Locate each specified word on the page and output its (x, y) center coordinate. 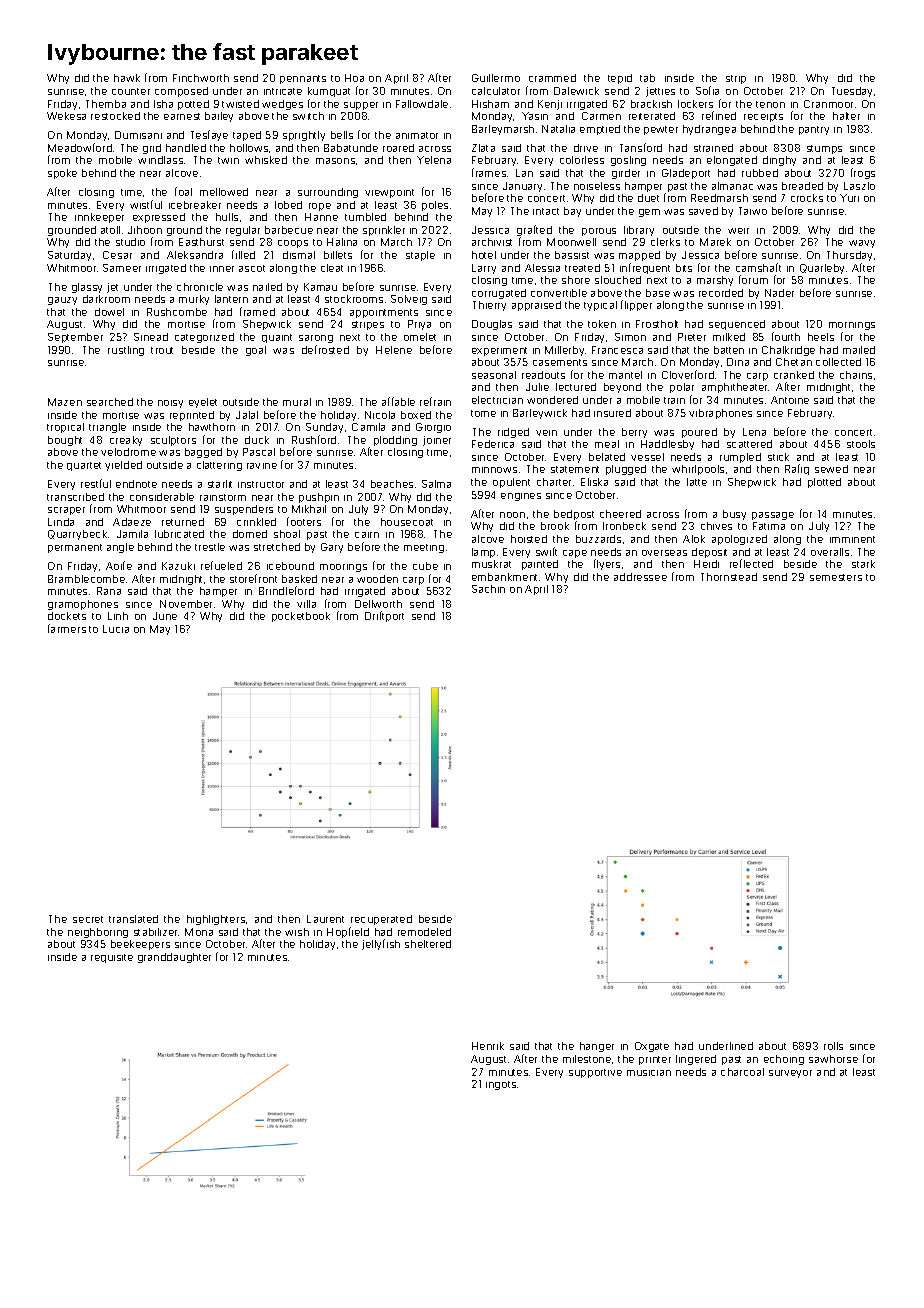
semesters (836, 577)
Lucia (116, 629)
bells (342, 135)
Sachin (488, 589)
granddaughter (174, 958)
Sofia (707, 90)
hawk (127, 78)
